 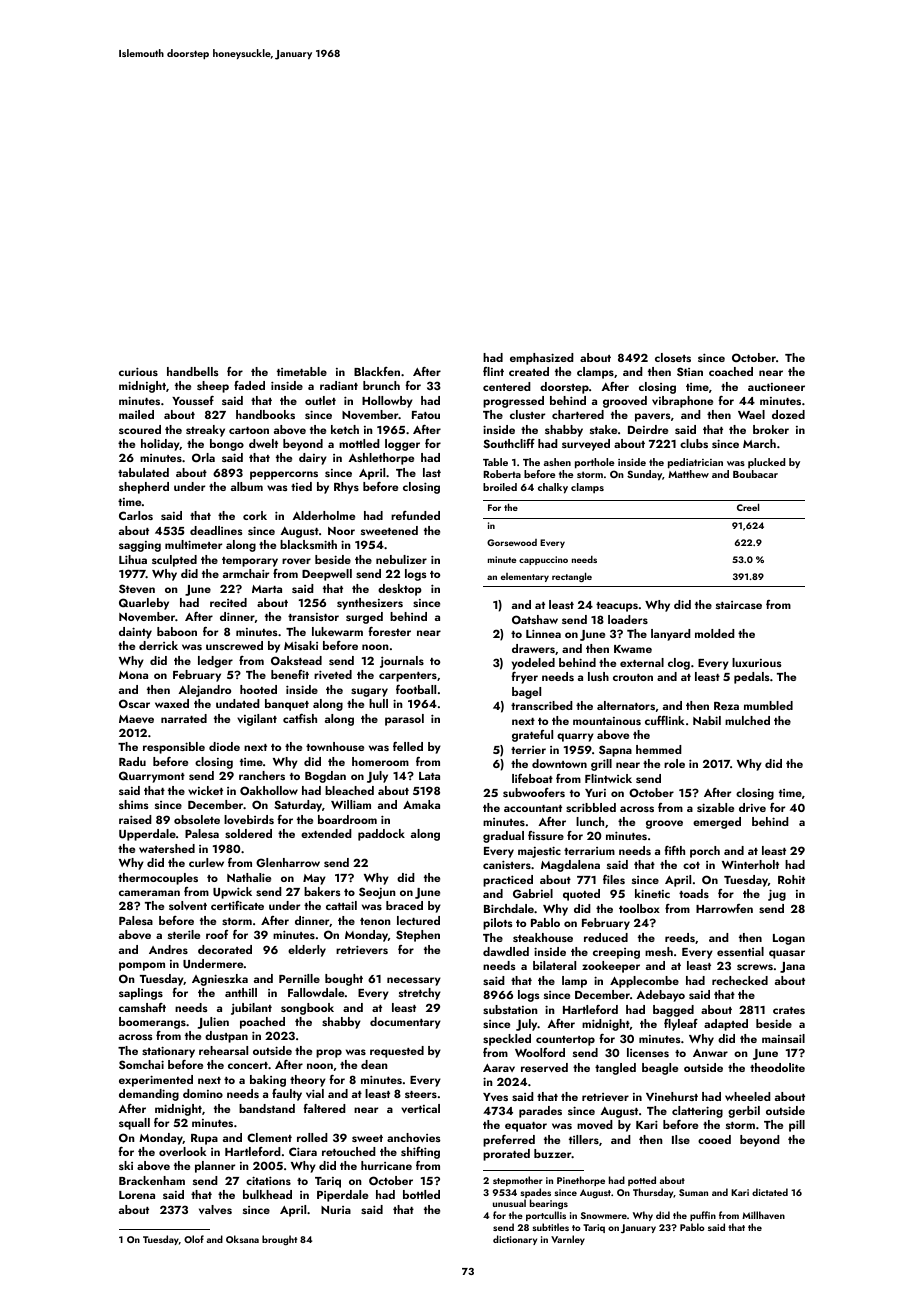 I want to click on chartered, so click(x=578, y=414).
